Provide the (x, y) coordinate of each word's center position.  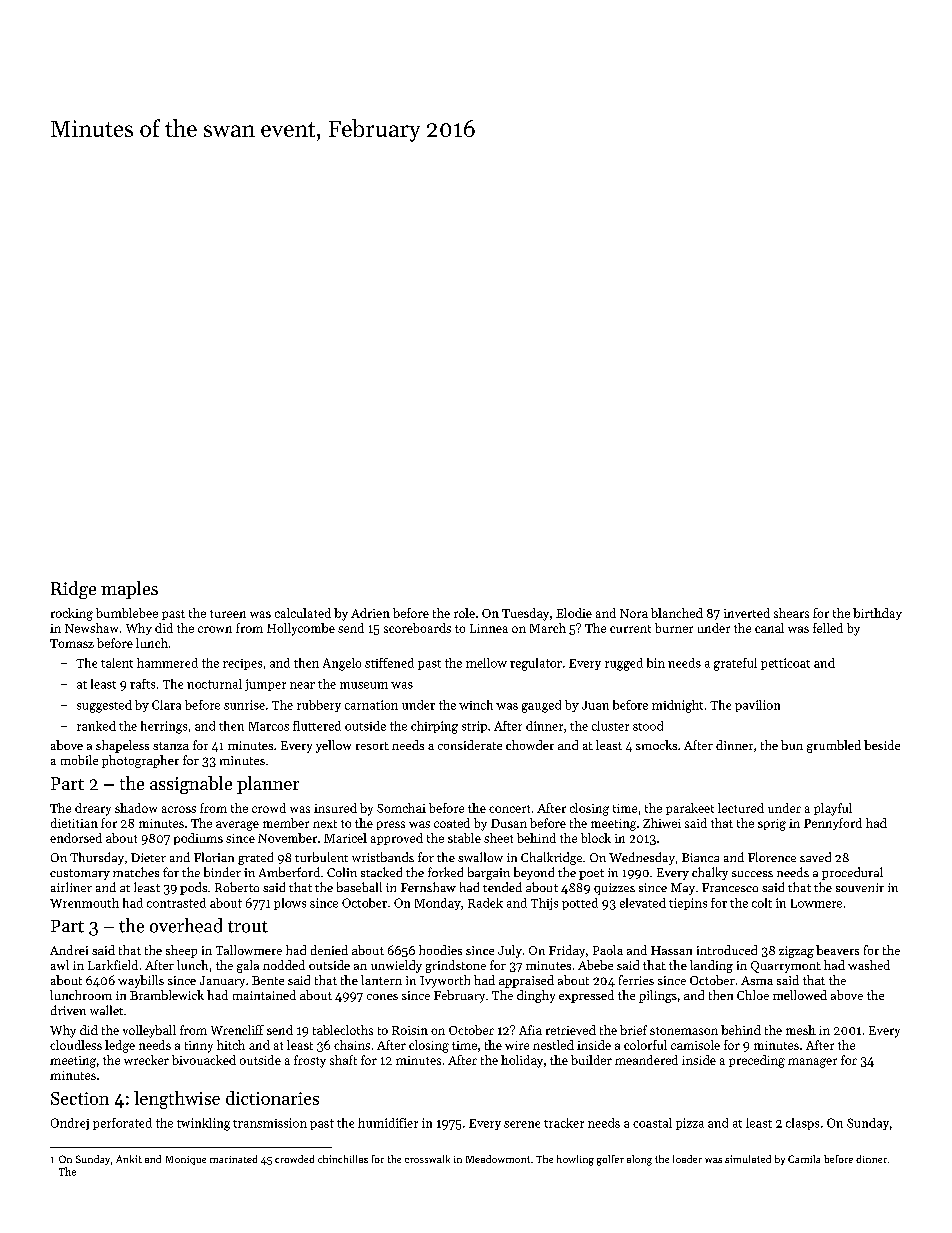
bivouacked (204, 1060)
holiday (522, 1061)
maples (129, 590)
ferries (636, 980)
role (464, 613)
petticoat (785, 664)
